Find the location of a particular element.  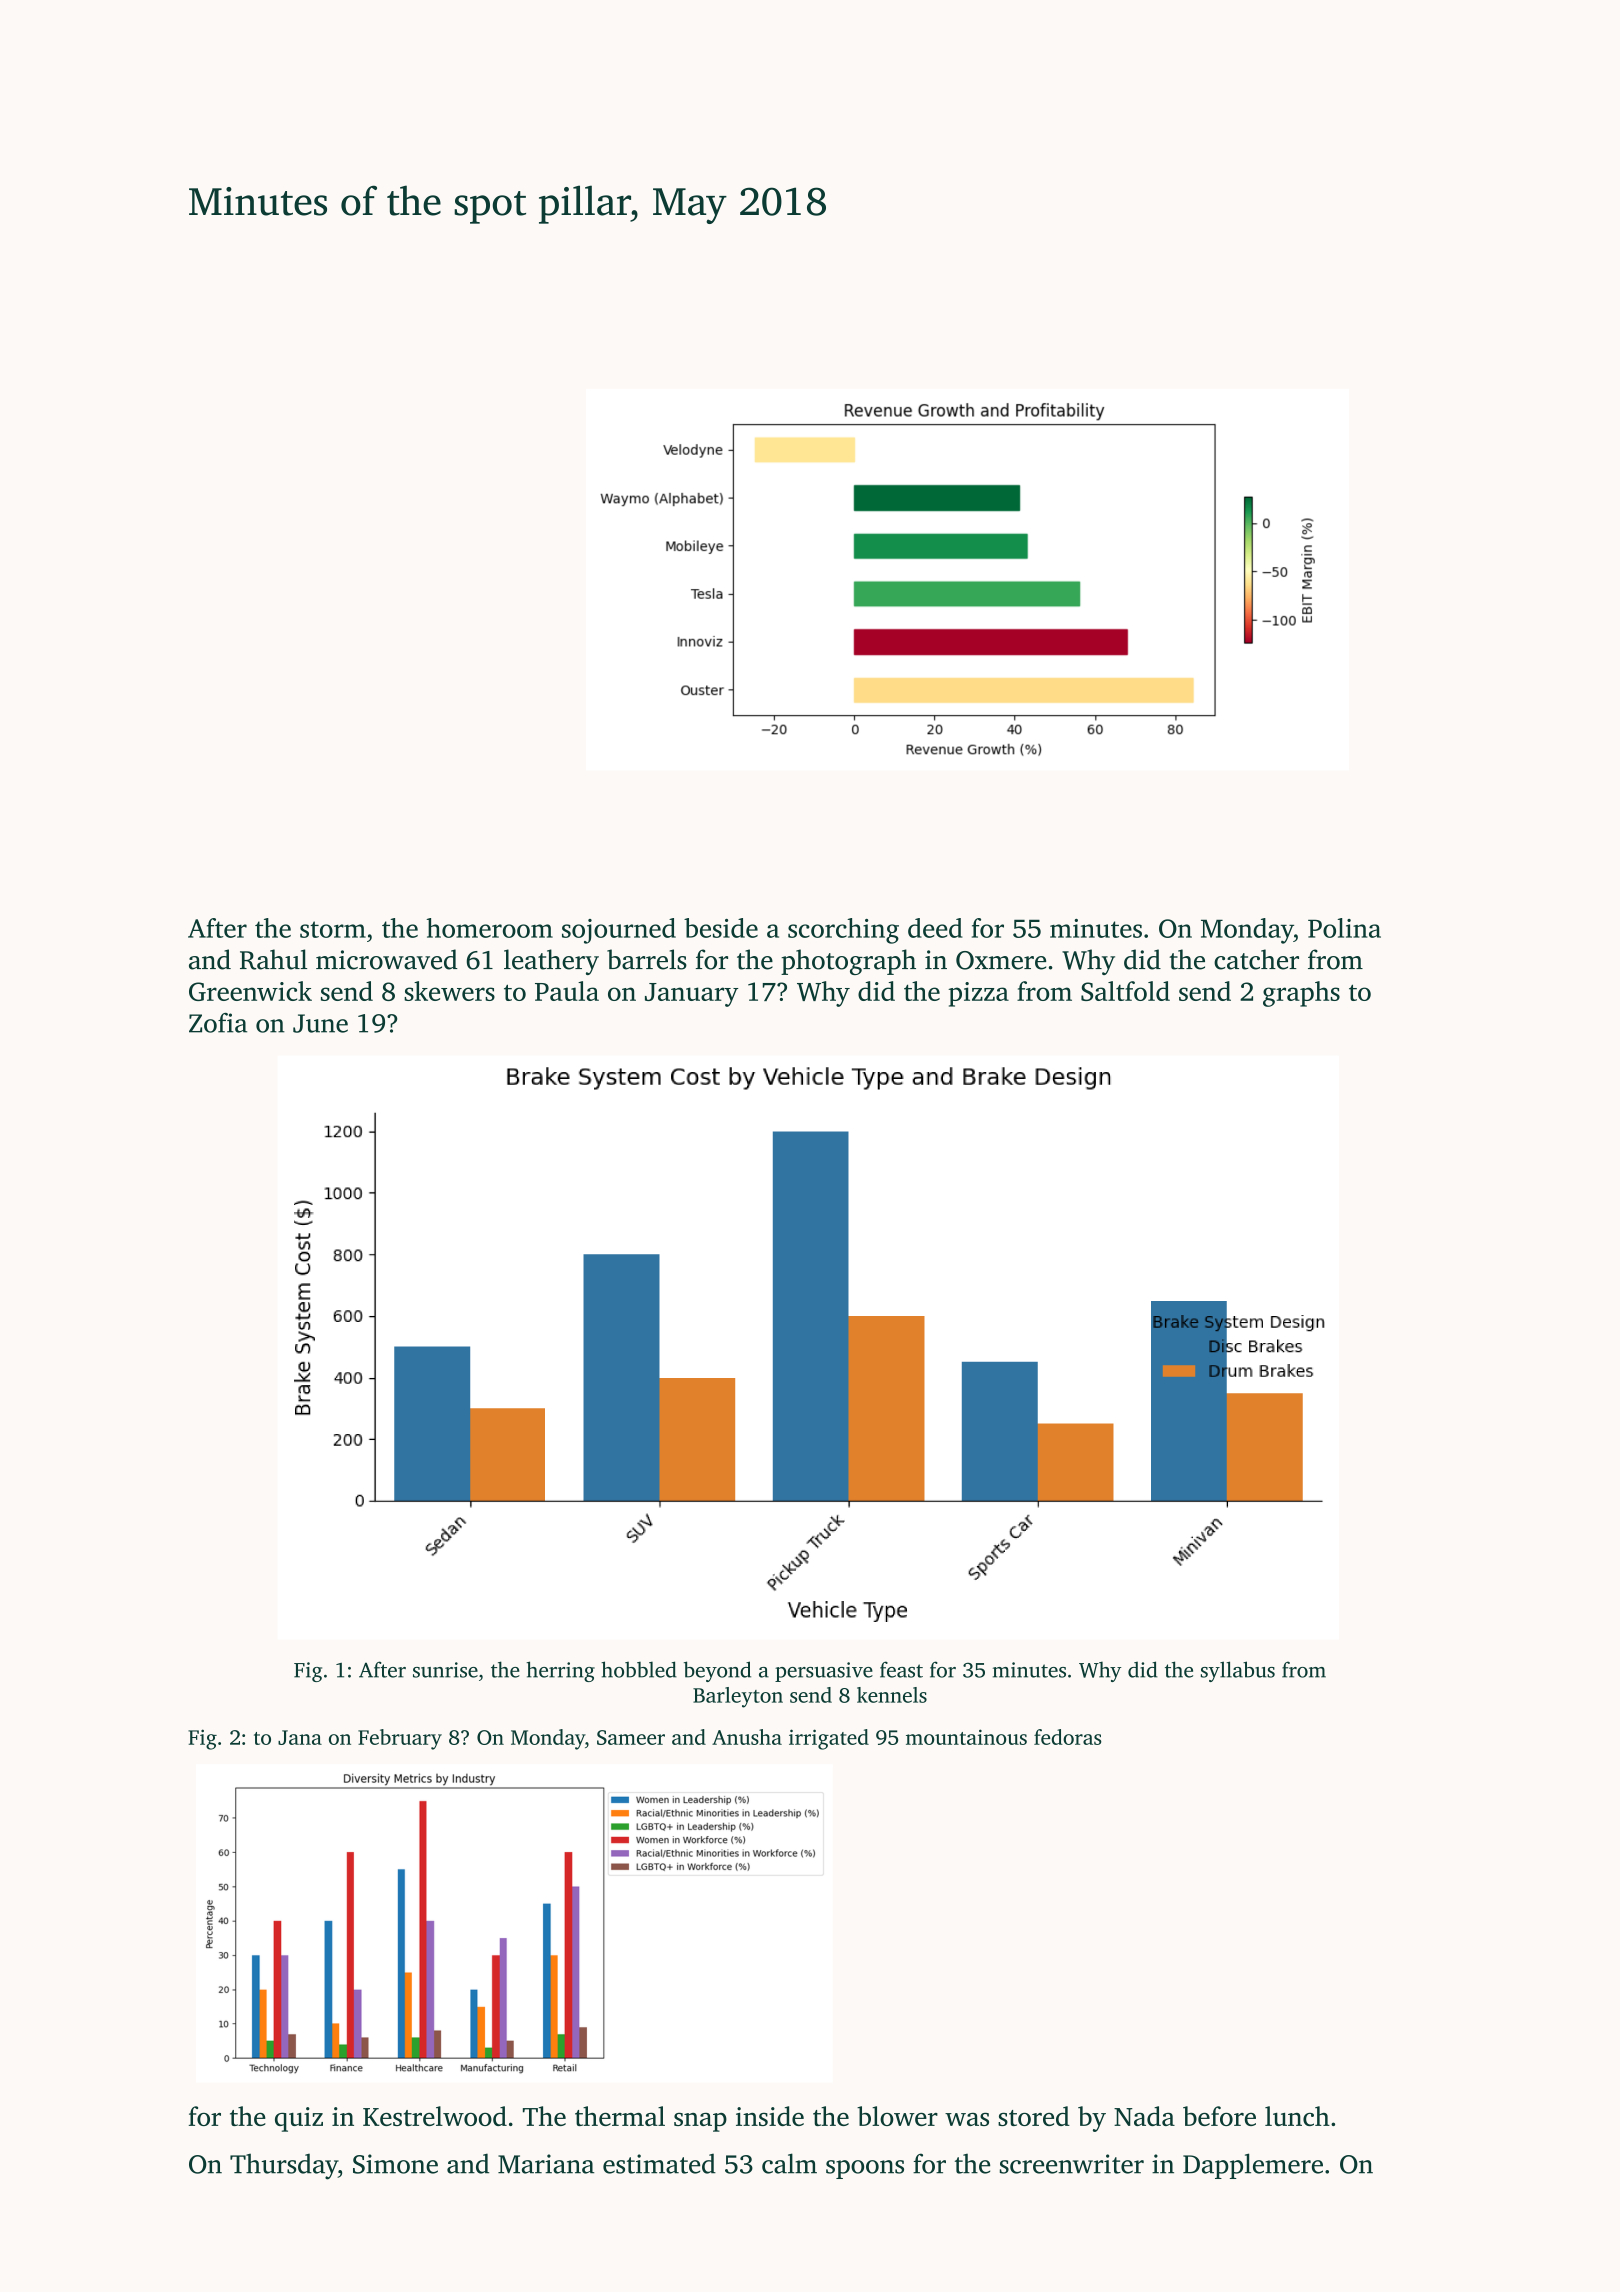

Saltfold is located at coordinates (1125, 991).
